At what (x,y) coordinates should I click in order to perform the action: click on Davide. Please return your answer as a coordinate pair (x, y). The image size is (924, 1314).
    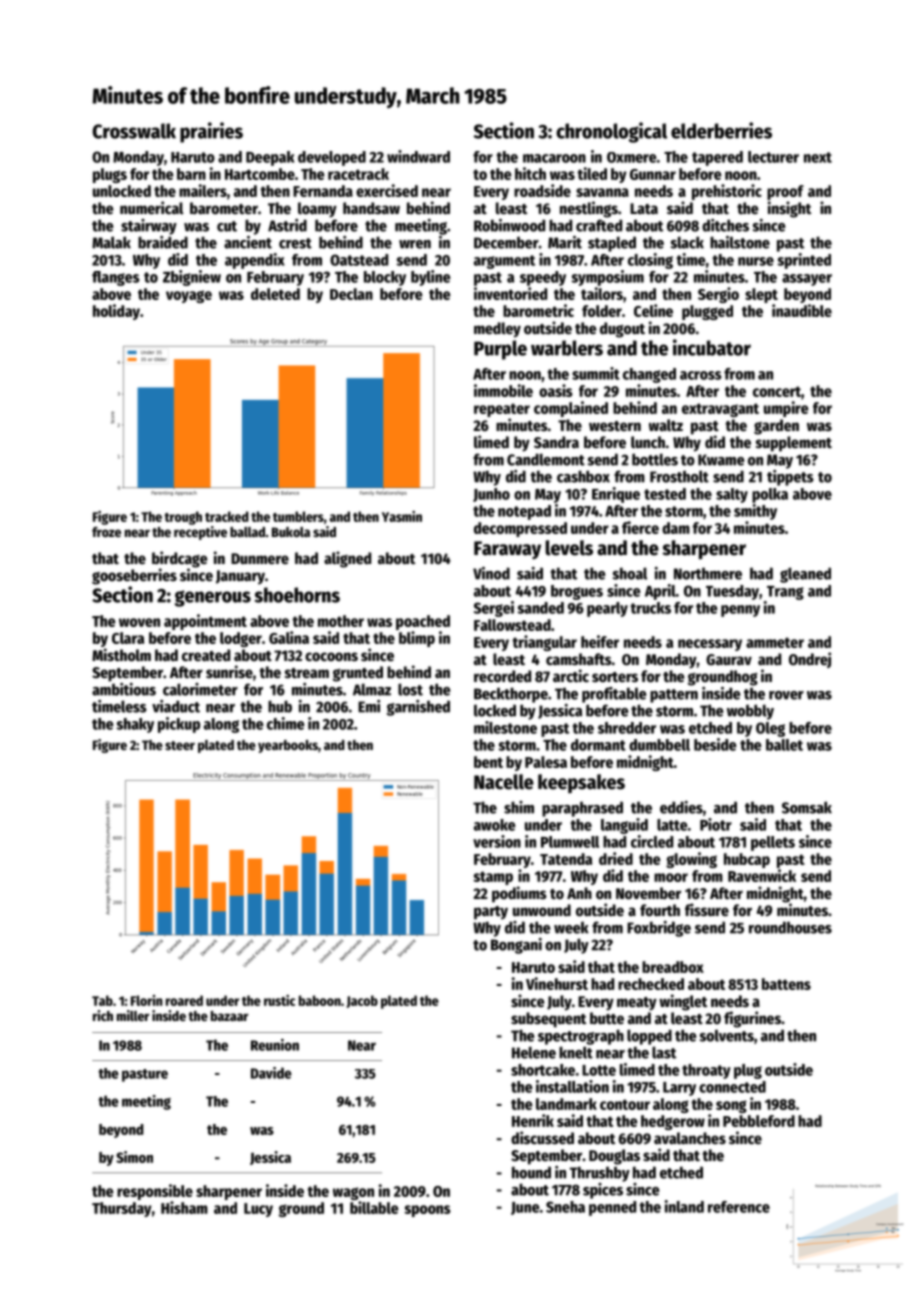
    Looking at the image, I should click on (271, 1073).
